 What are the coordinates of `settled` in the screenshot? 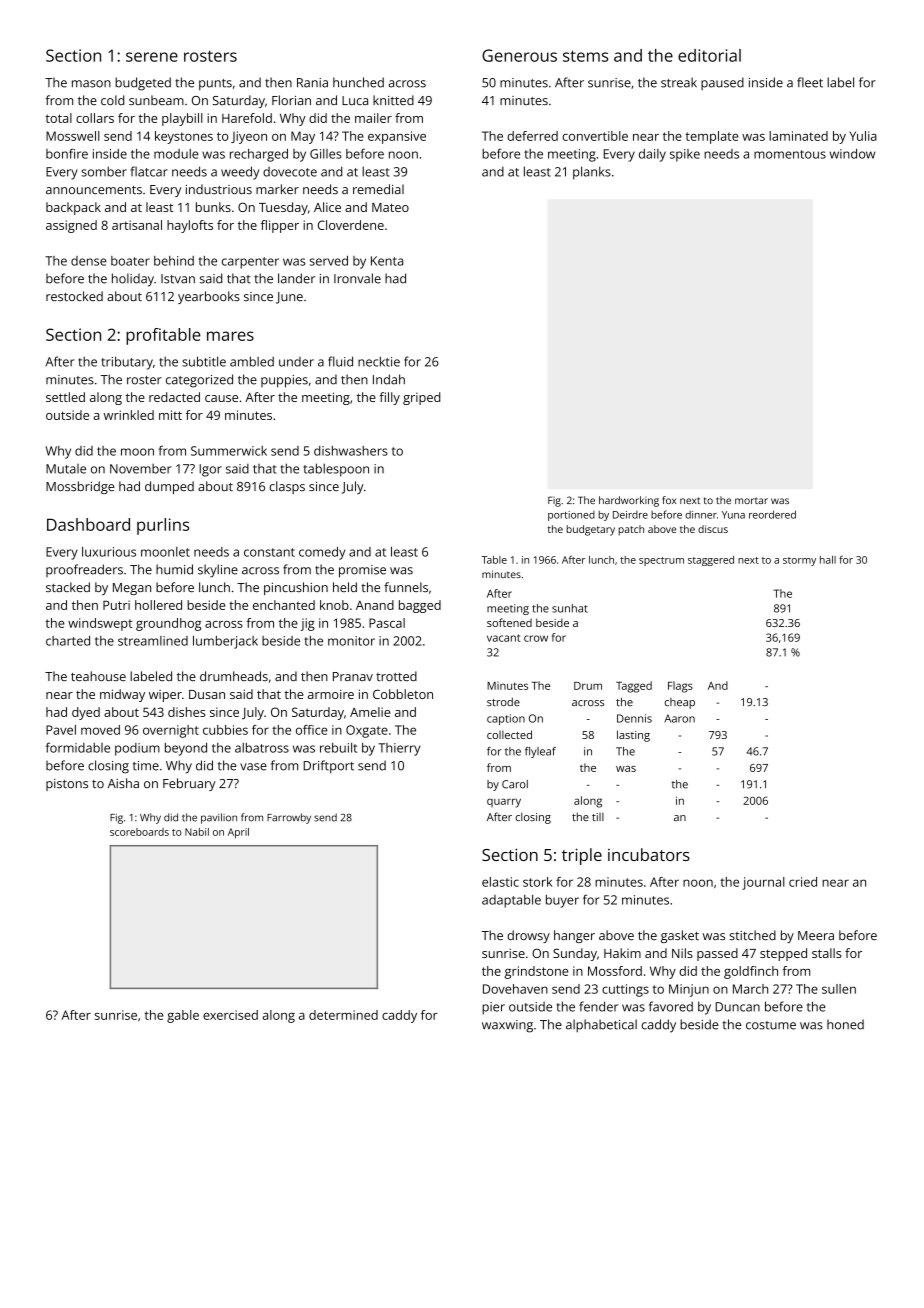 It's located at (65, 397).
